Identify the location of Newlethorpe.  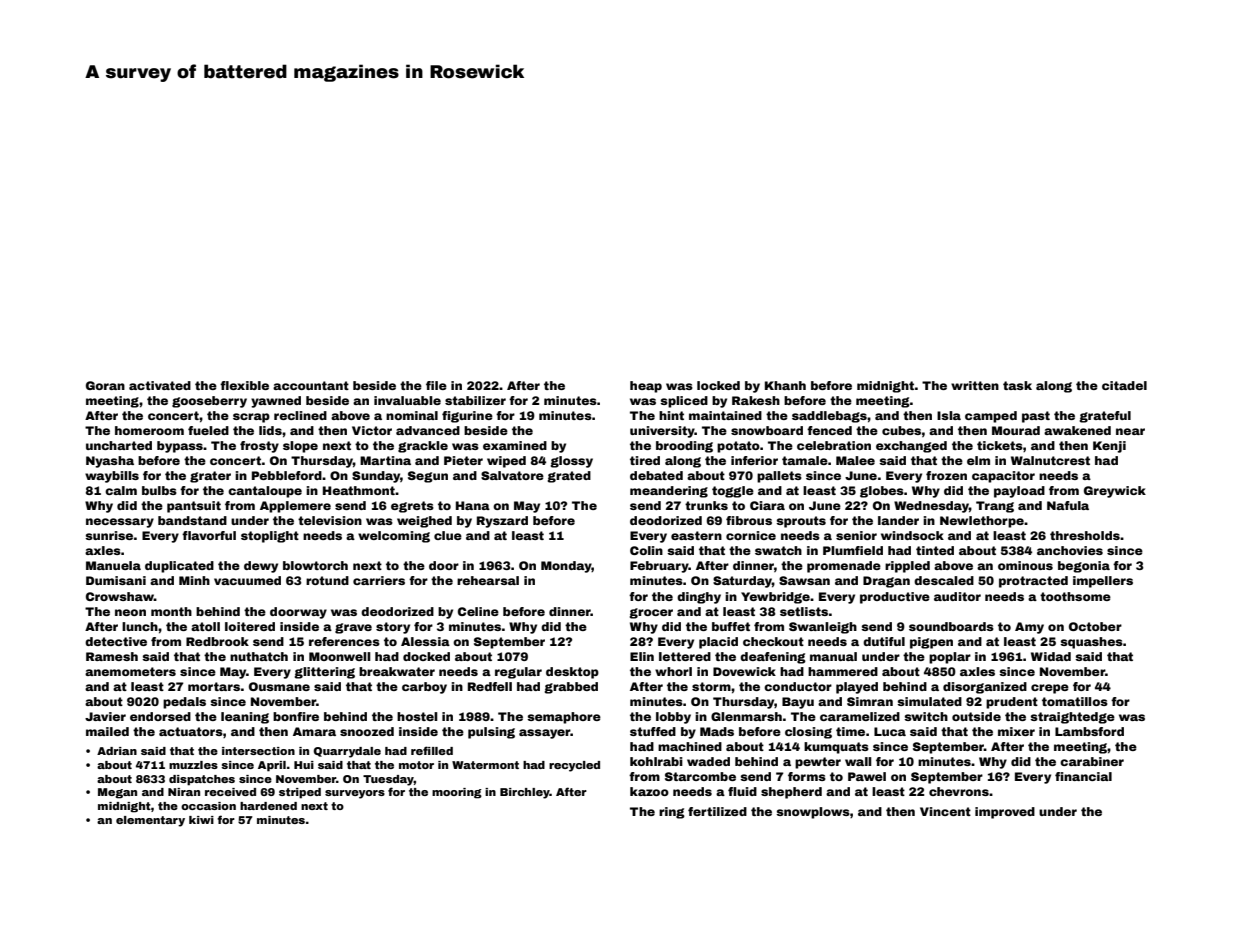
(982, 522).
